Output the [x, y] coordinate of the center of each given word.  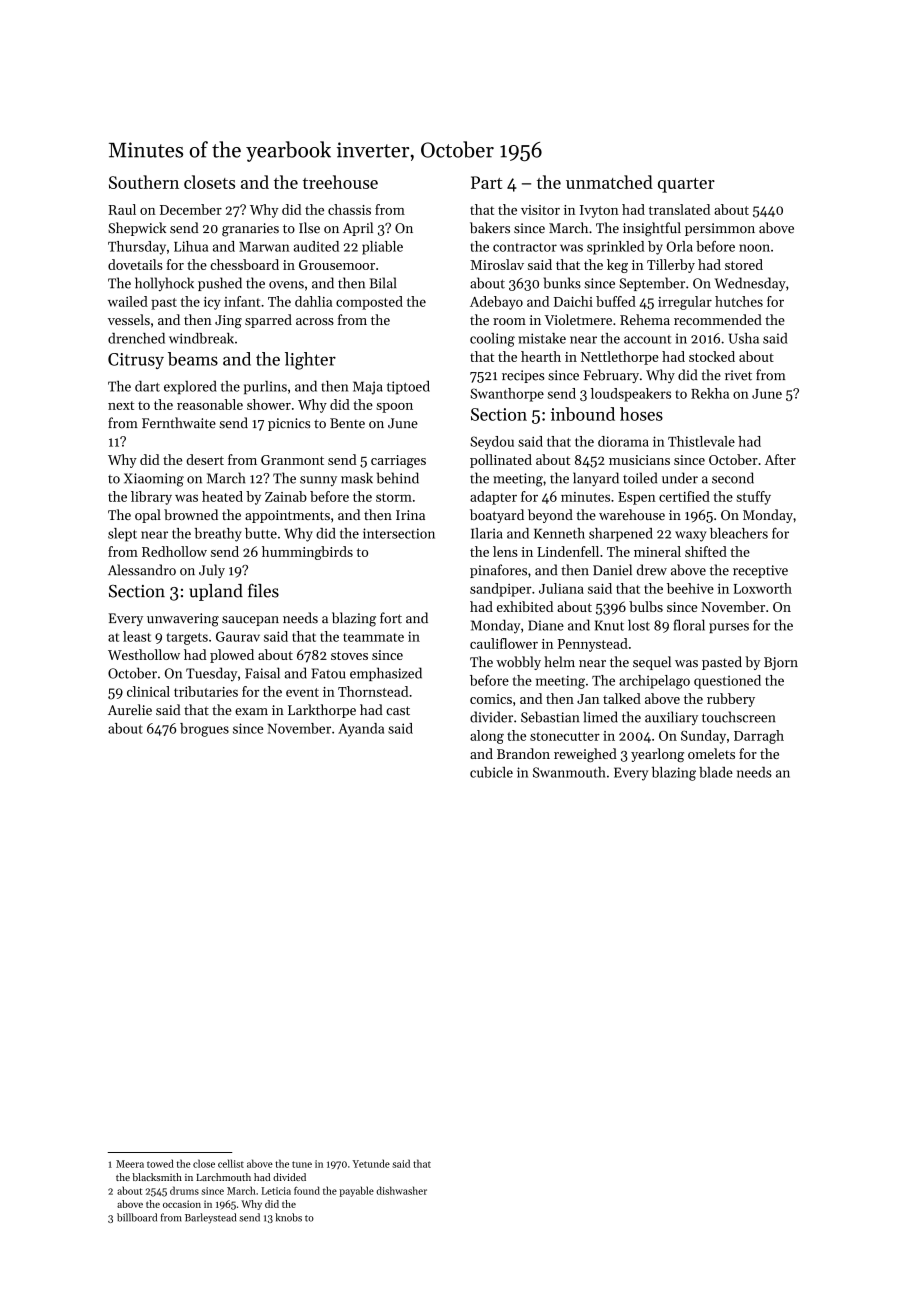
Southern [144, 182]
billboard [137, 1217]
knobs [288, 1217]
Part [486, 182]
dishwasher [401, 1190]
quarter [686, 185]
